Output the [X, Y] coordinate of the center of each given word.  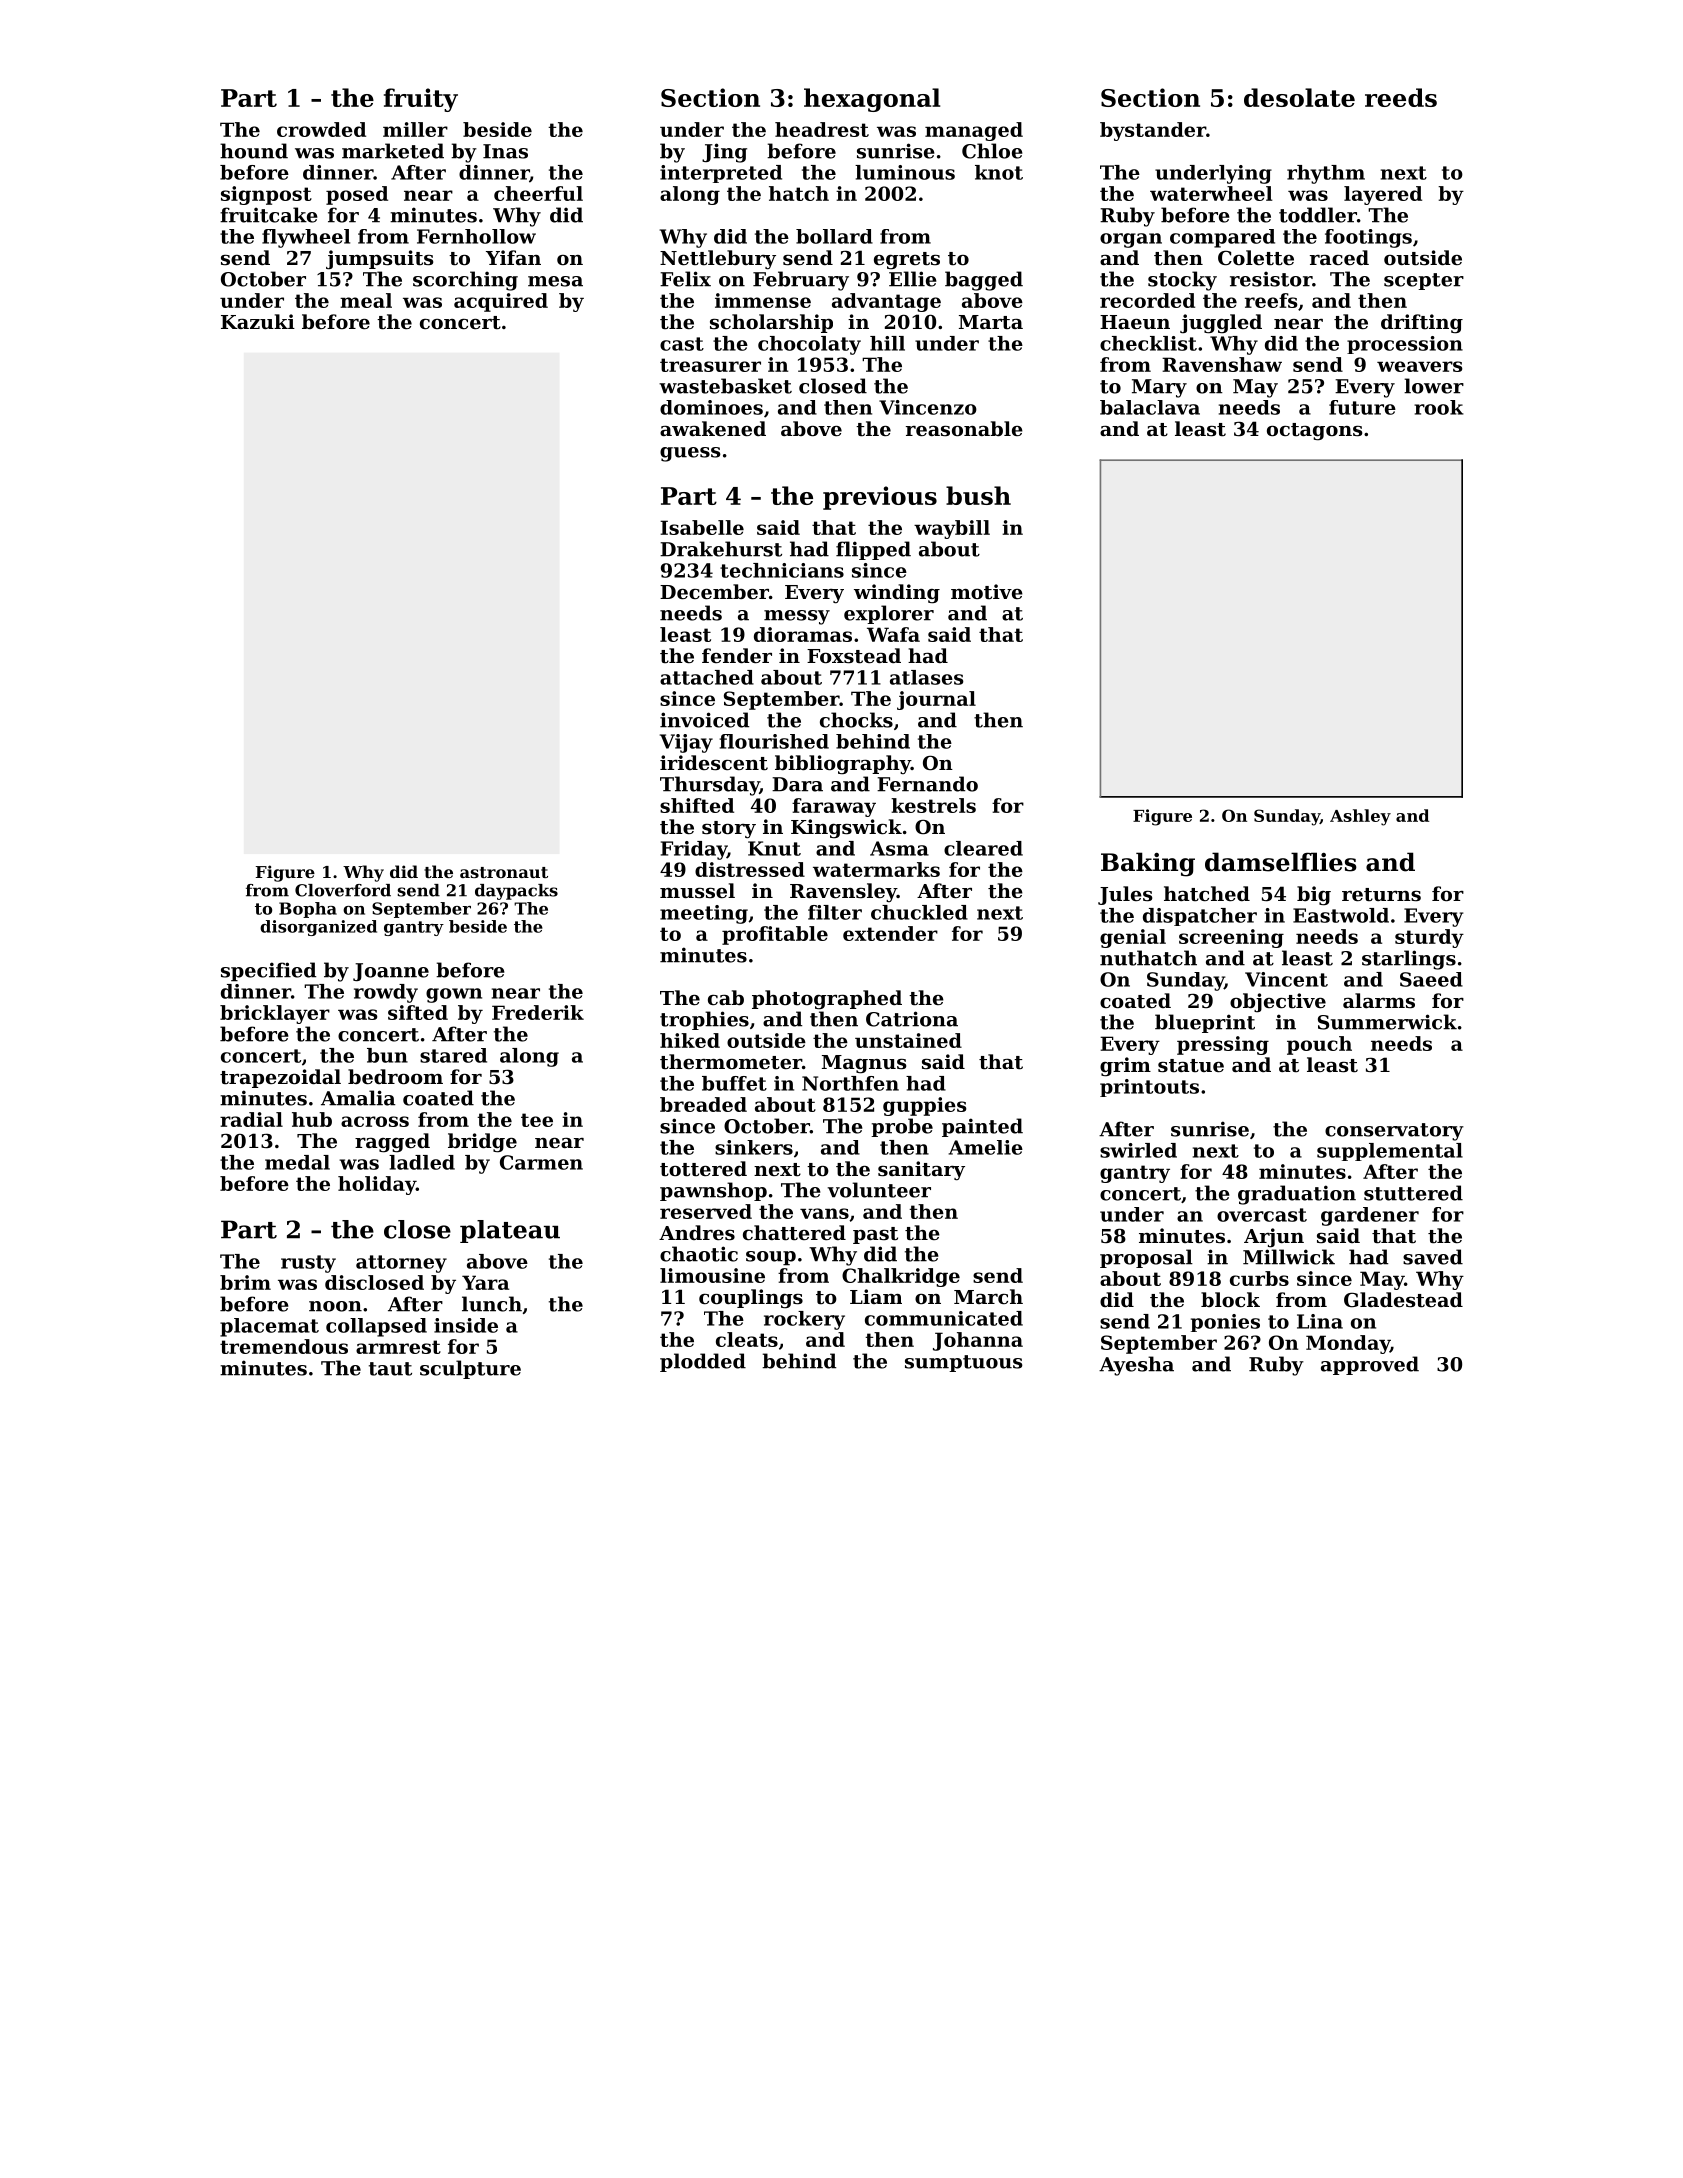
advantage [886, 302]
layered [1383, 195]
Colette [1256, 258]
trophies [704, 1020]
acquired [501, 302]
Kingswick [846, 829]
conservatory [1394, 1132]
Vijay [686, 743]
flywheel [306, 238]
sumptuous [964, 1363]
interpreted [721, 174]
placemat [269, 1327]
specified [268, 972]
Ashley [1360, 817]
